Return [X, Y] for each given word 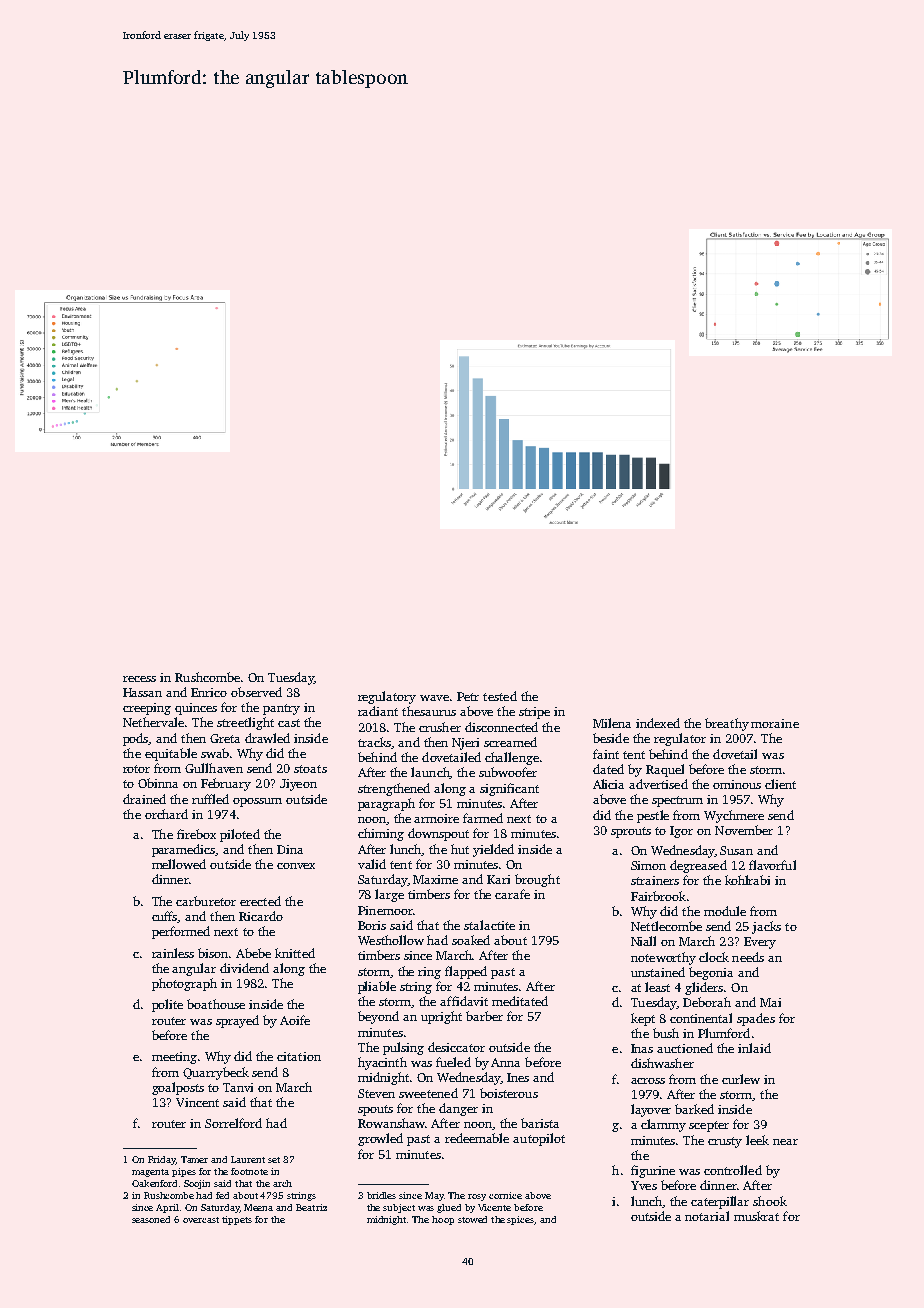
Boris [372, 925]
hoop [443, 1220]
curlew [741, 1079]
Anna [505, 1062]
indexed [658, 723]
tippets [237, 1220]
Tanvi [238, 1087]
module [725, 911]
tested [500, 696]
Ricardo [261, 916]
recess [139, 679]
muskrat [756, 1216]
